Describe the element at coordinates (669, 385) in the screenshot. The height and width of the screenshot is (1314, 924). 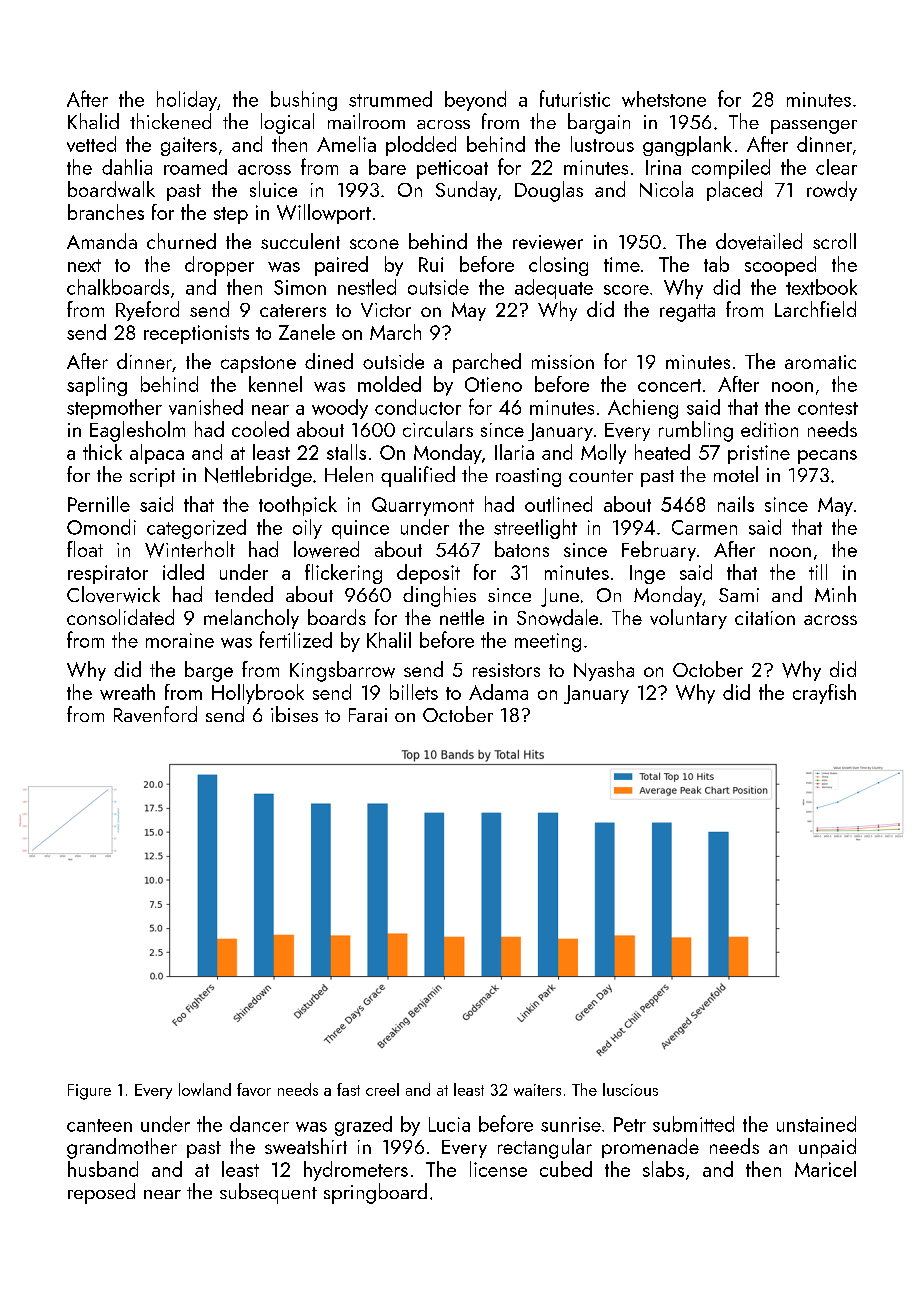
I see `concert` at that location.
